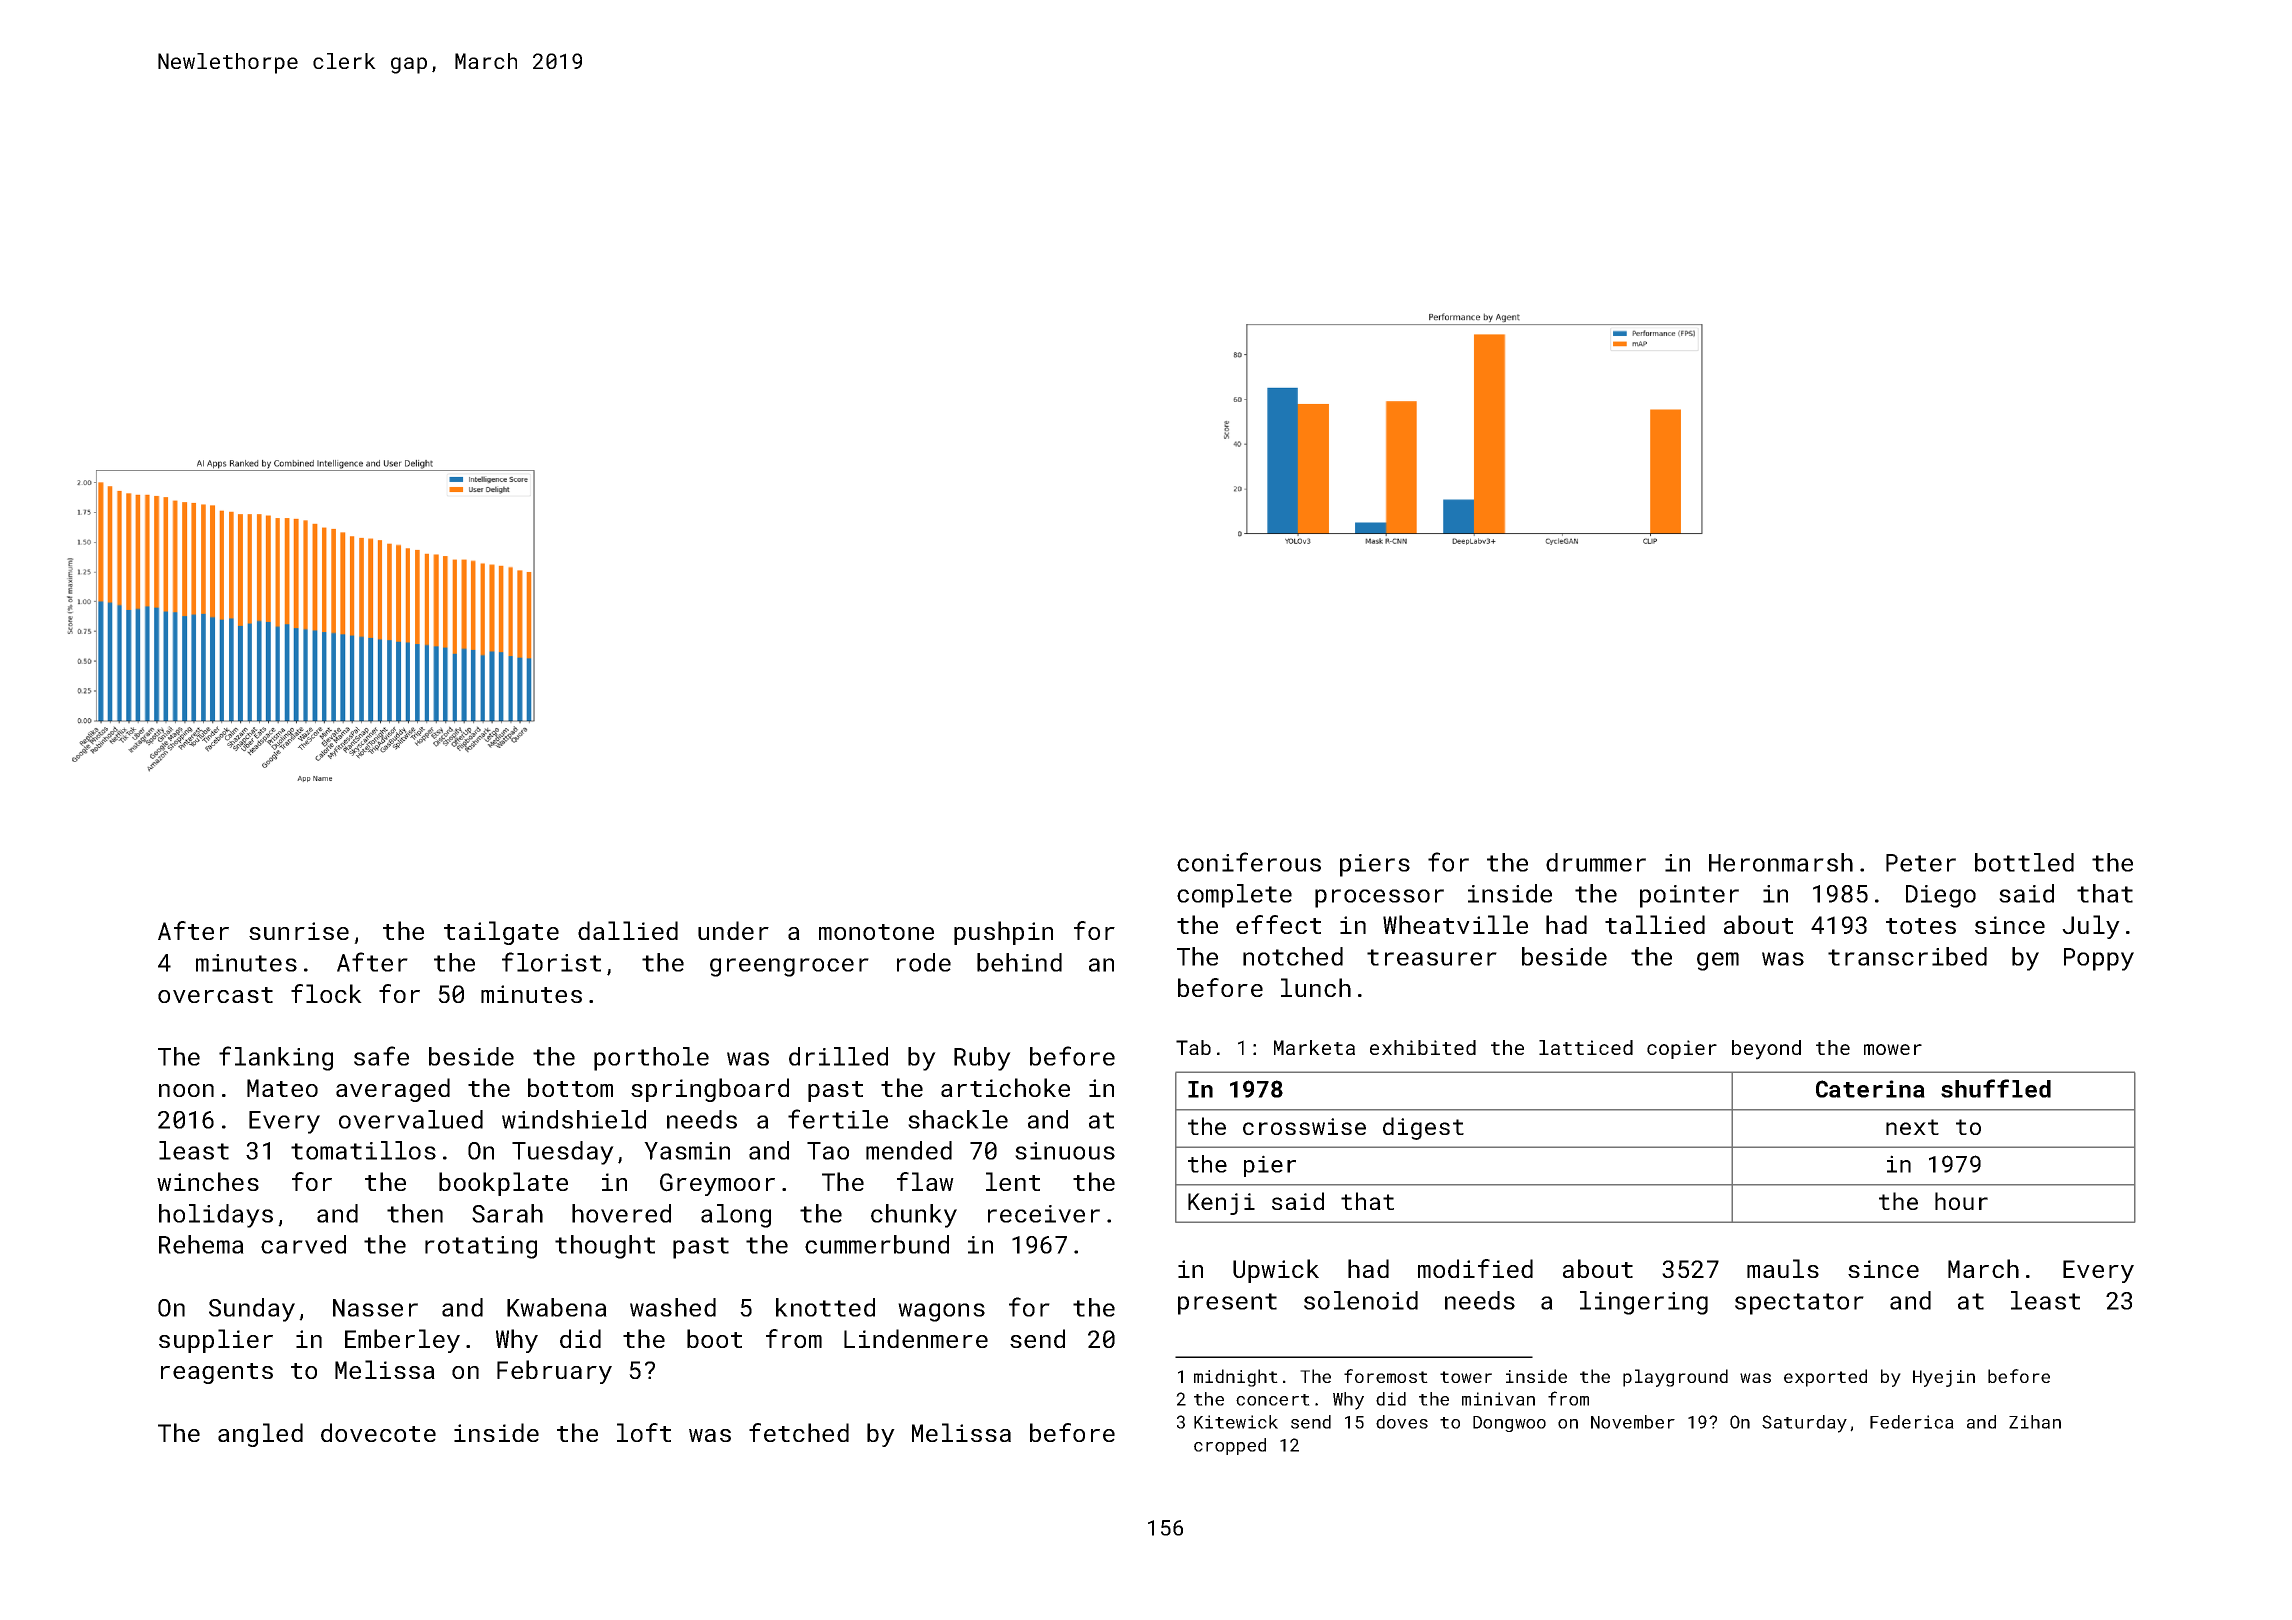 This image has height=1620, width=2292. What do you see at coordinates (1961, 1201) in the image?
I see `hour` at bounding box center [1961, 1201].
